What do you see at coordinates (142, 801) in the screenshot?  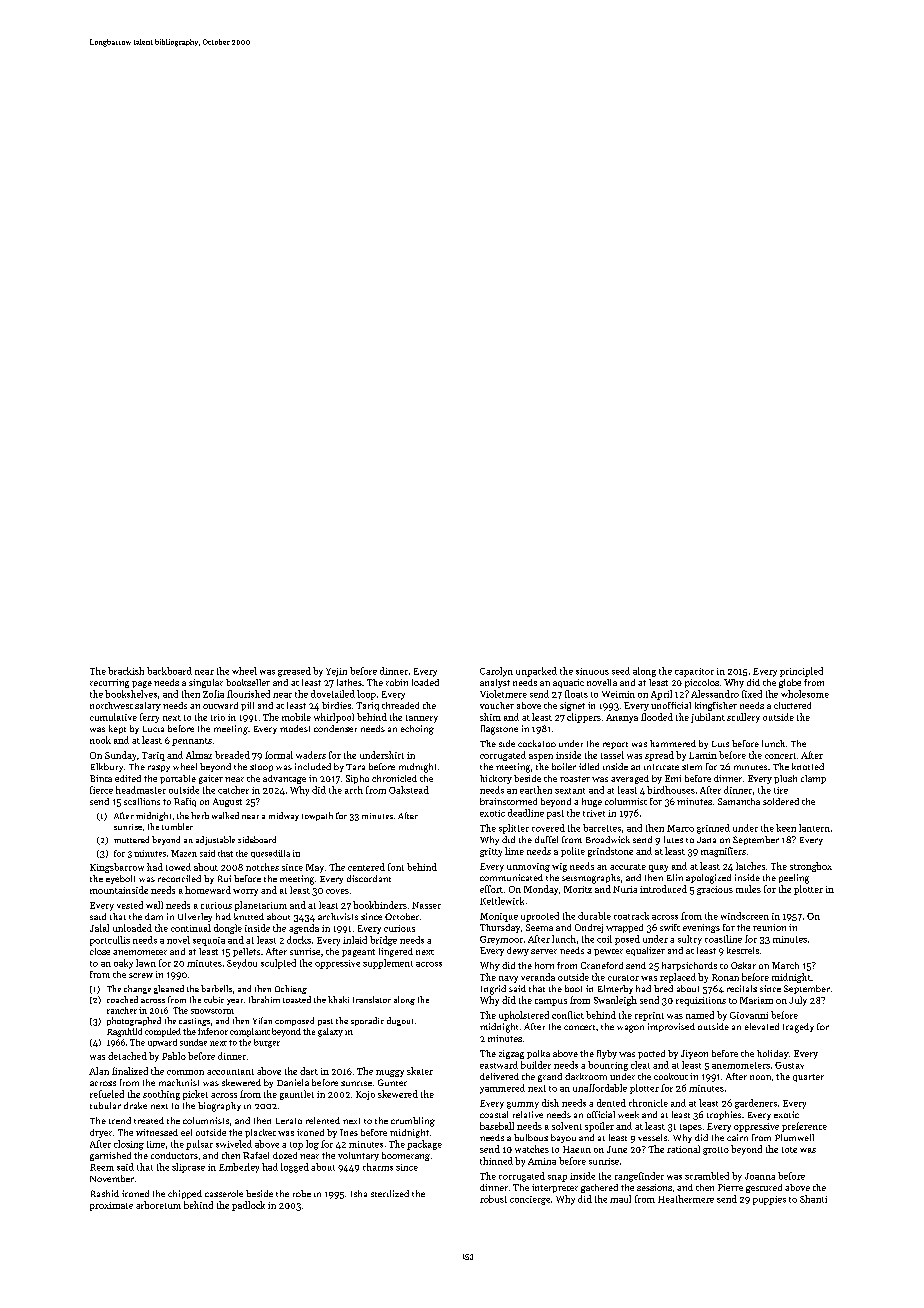 I see `scallions` at bounding box center [142, 801].
